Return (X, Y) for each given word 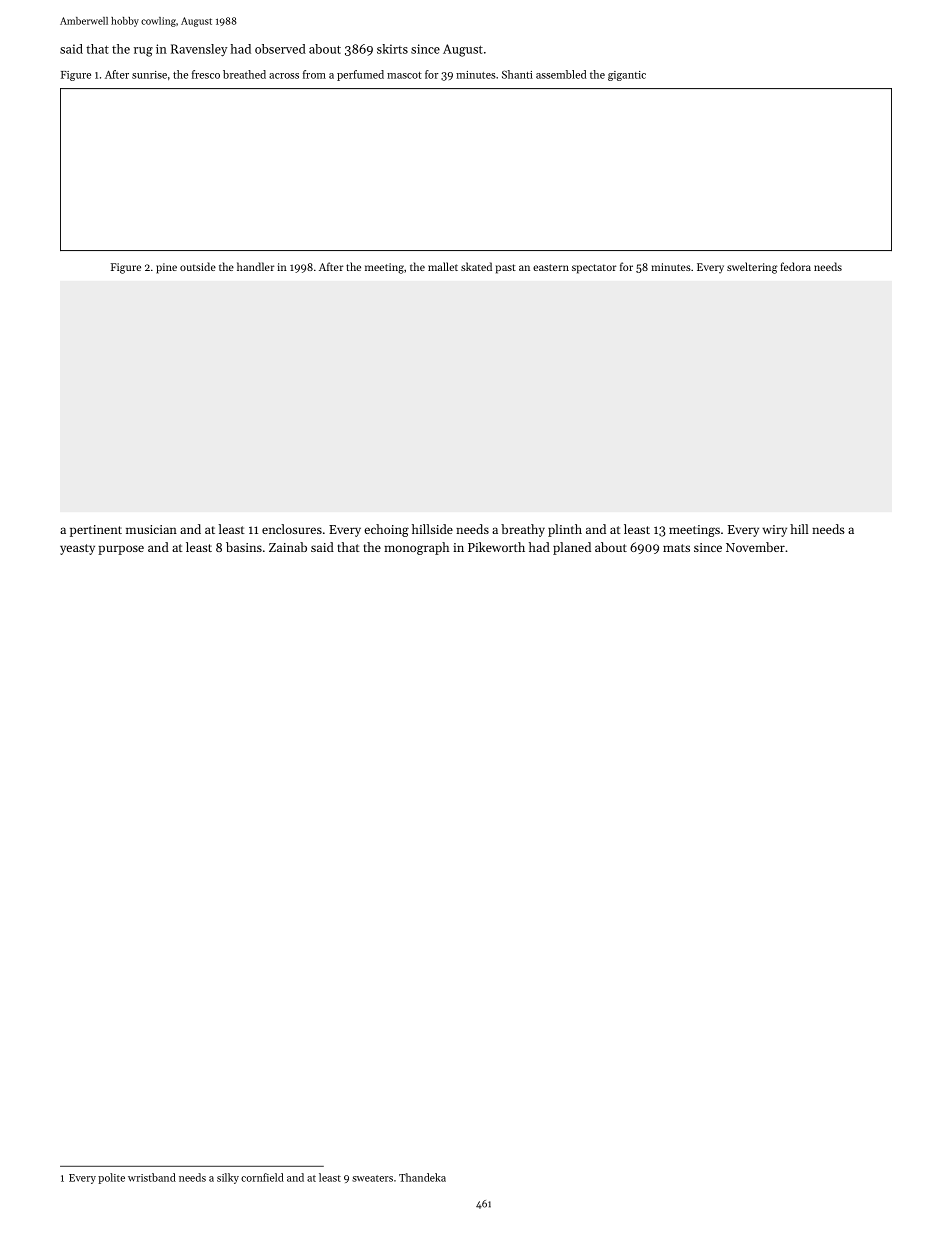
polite (111, 1178)
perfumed (360, 75)
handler (255, 266)
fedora (795, 266)
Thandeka (422, 1177)
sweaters (372, 1178)
